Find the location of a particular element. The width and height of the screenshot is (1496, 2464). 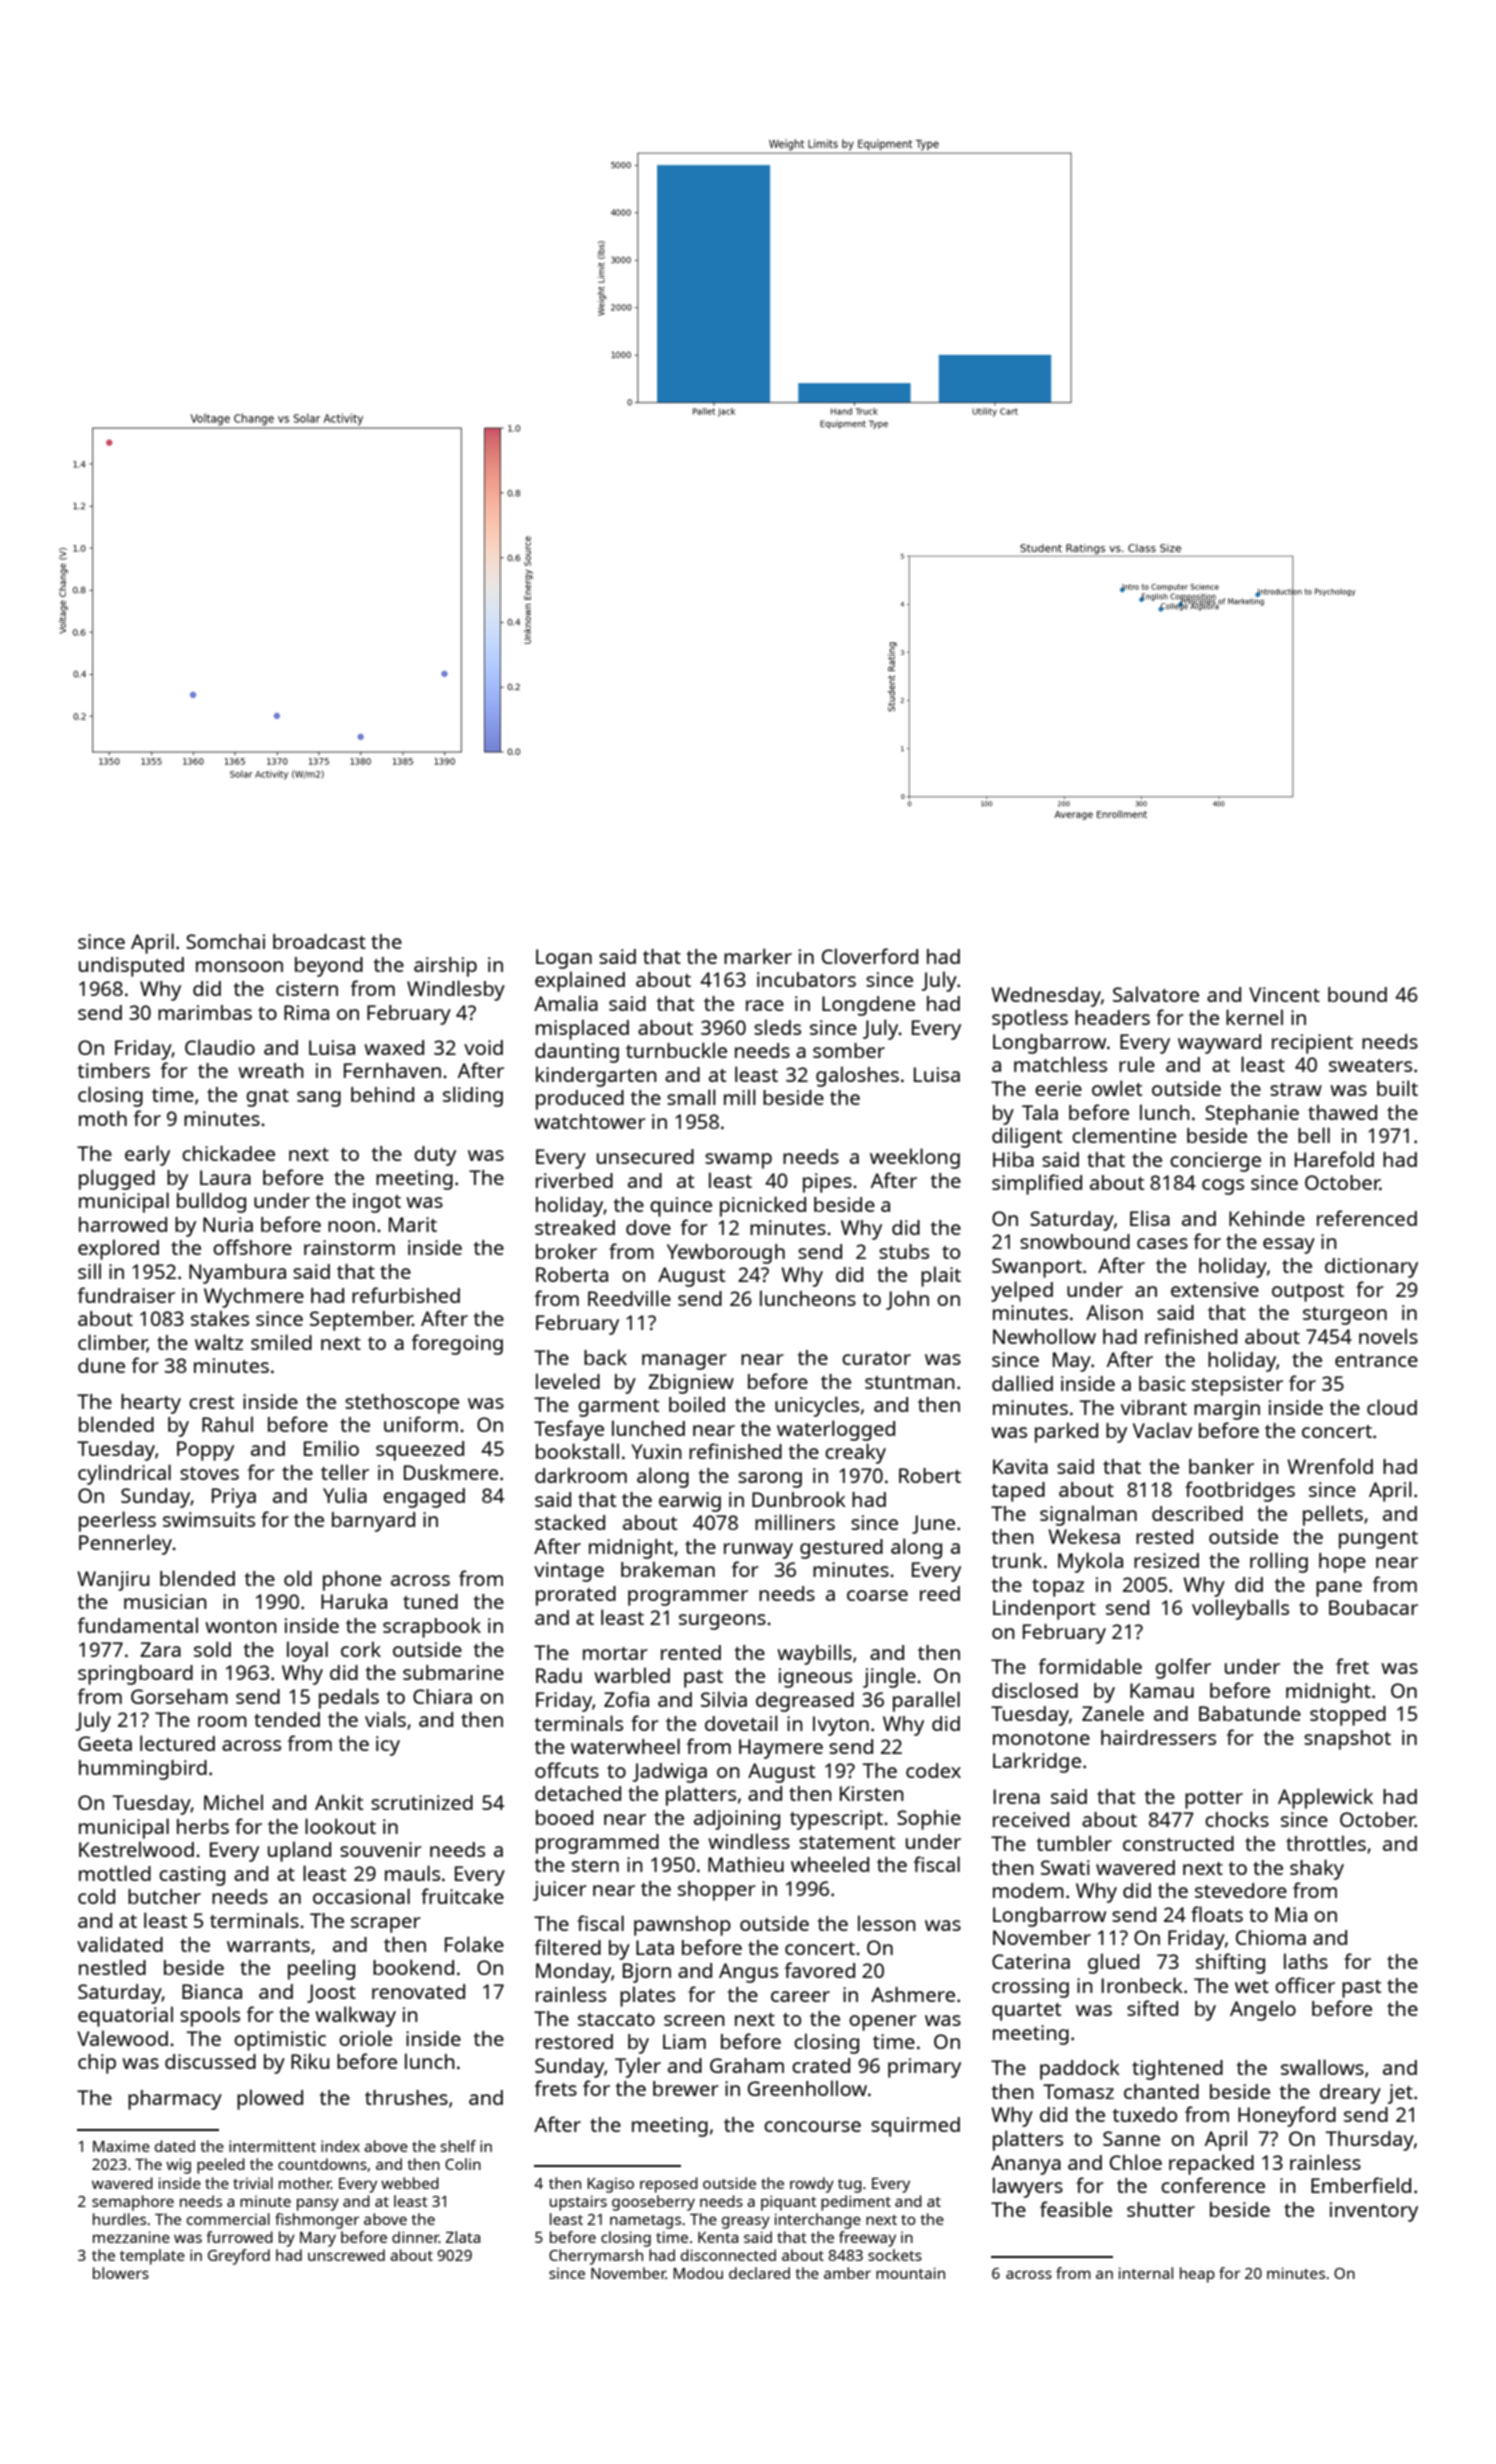

Vincent is located at coordinates (1284, 994).
